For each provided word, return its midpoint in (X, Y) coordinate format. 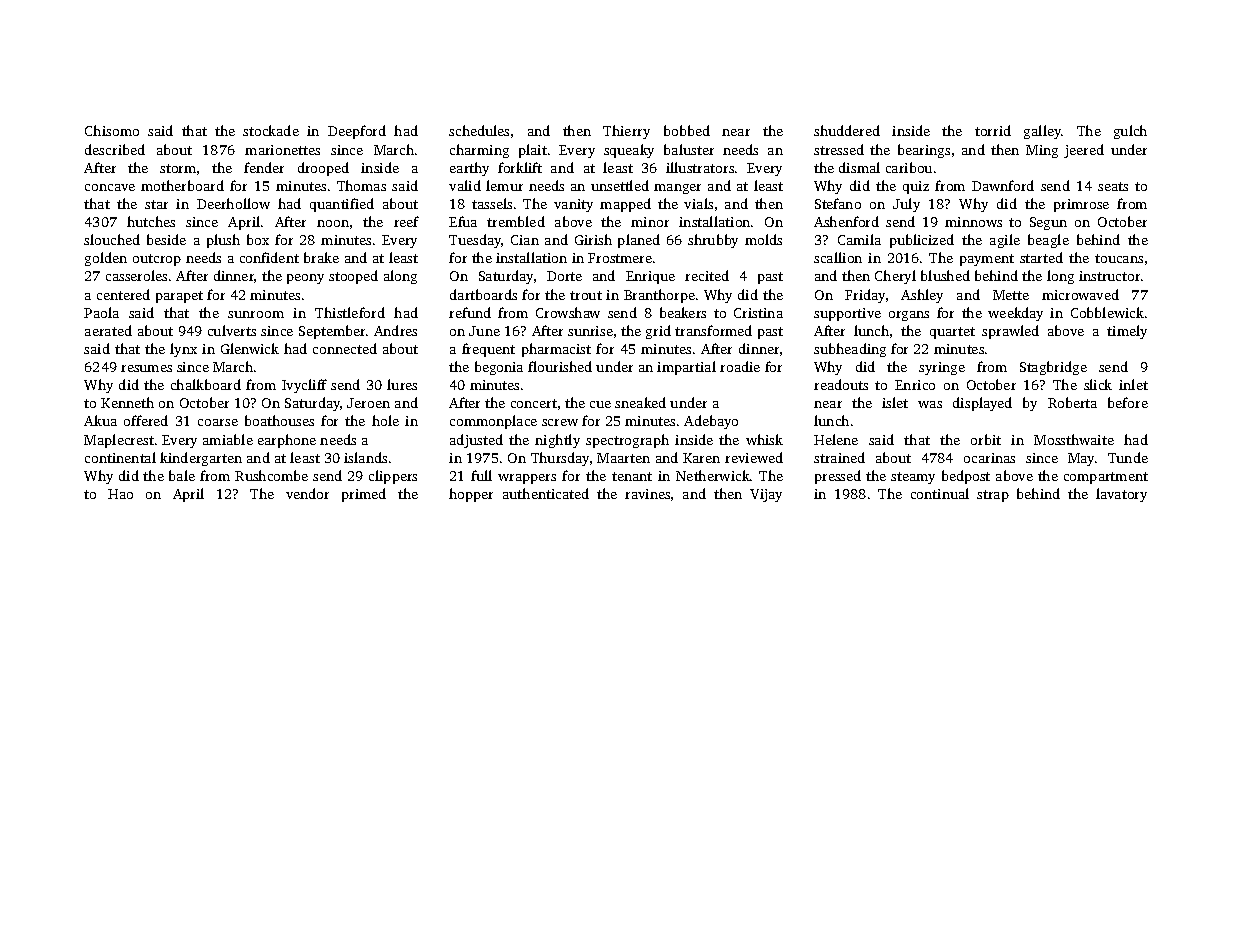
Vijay (766, 495)
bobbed (687, 130)
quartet (952, 333)
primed (364, 495)
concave (110, 187)
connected (345, 348)
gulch (1130, 132)
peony (305, 279)
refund (470, 312)
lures (402, 384)
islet (895, 402)
